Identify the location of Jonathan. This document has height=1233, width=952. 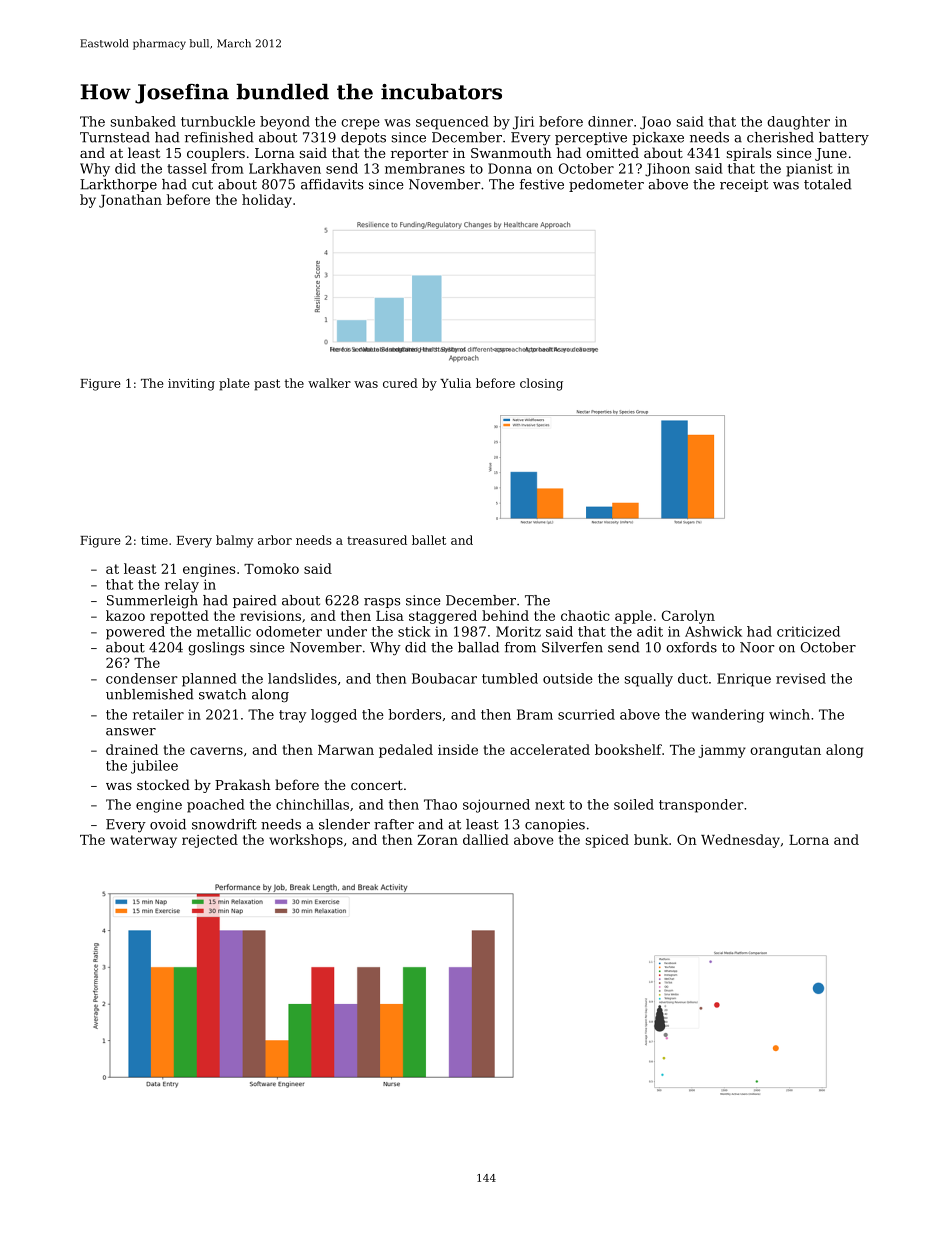
(130, 201).
